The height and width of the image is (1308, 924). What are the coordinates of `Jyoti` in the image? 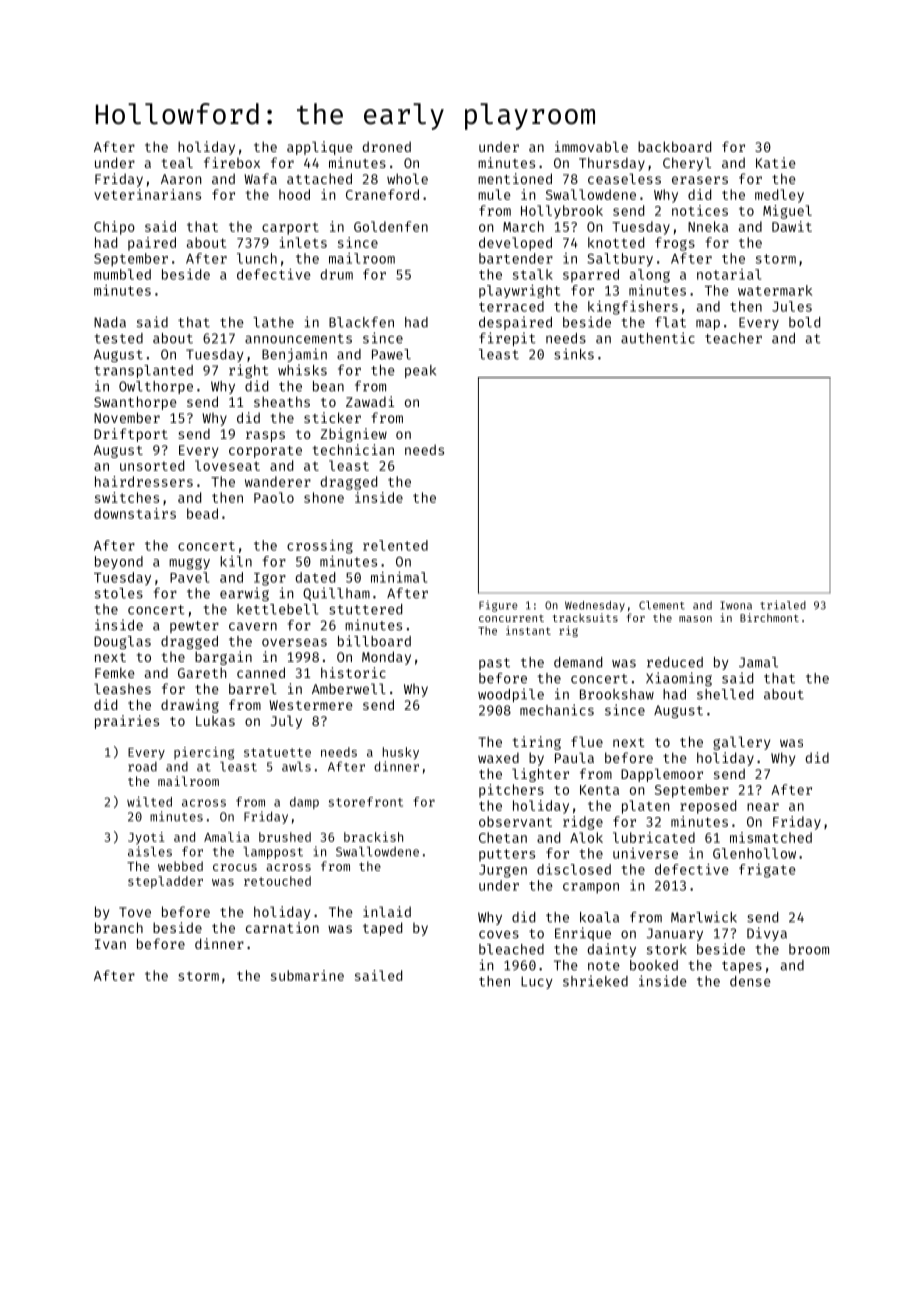 It's located at (146, 838).
